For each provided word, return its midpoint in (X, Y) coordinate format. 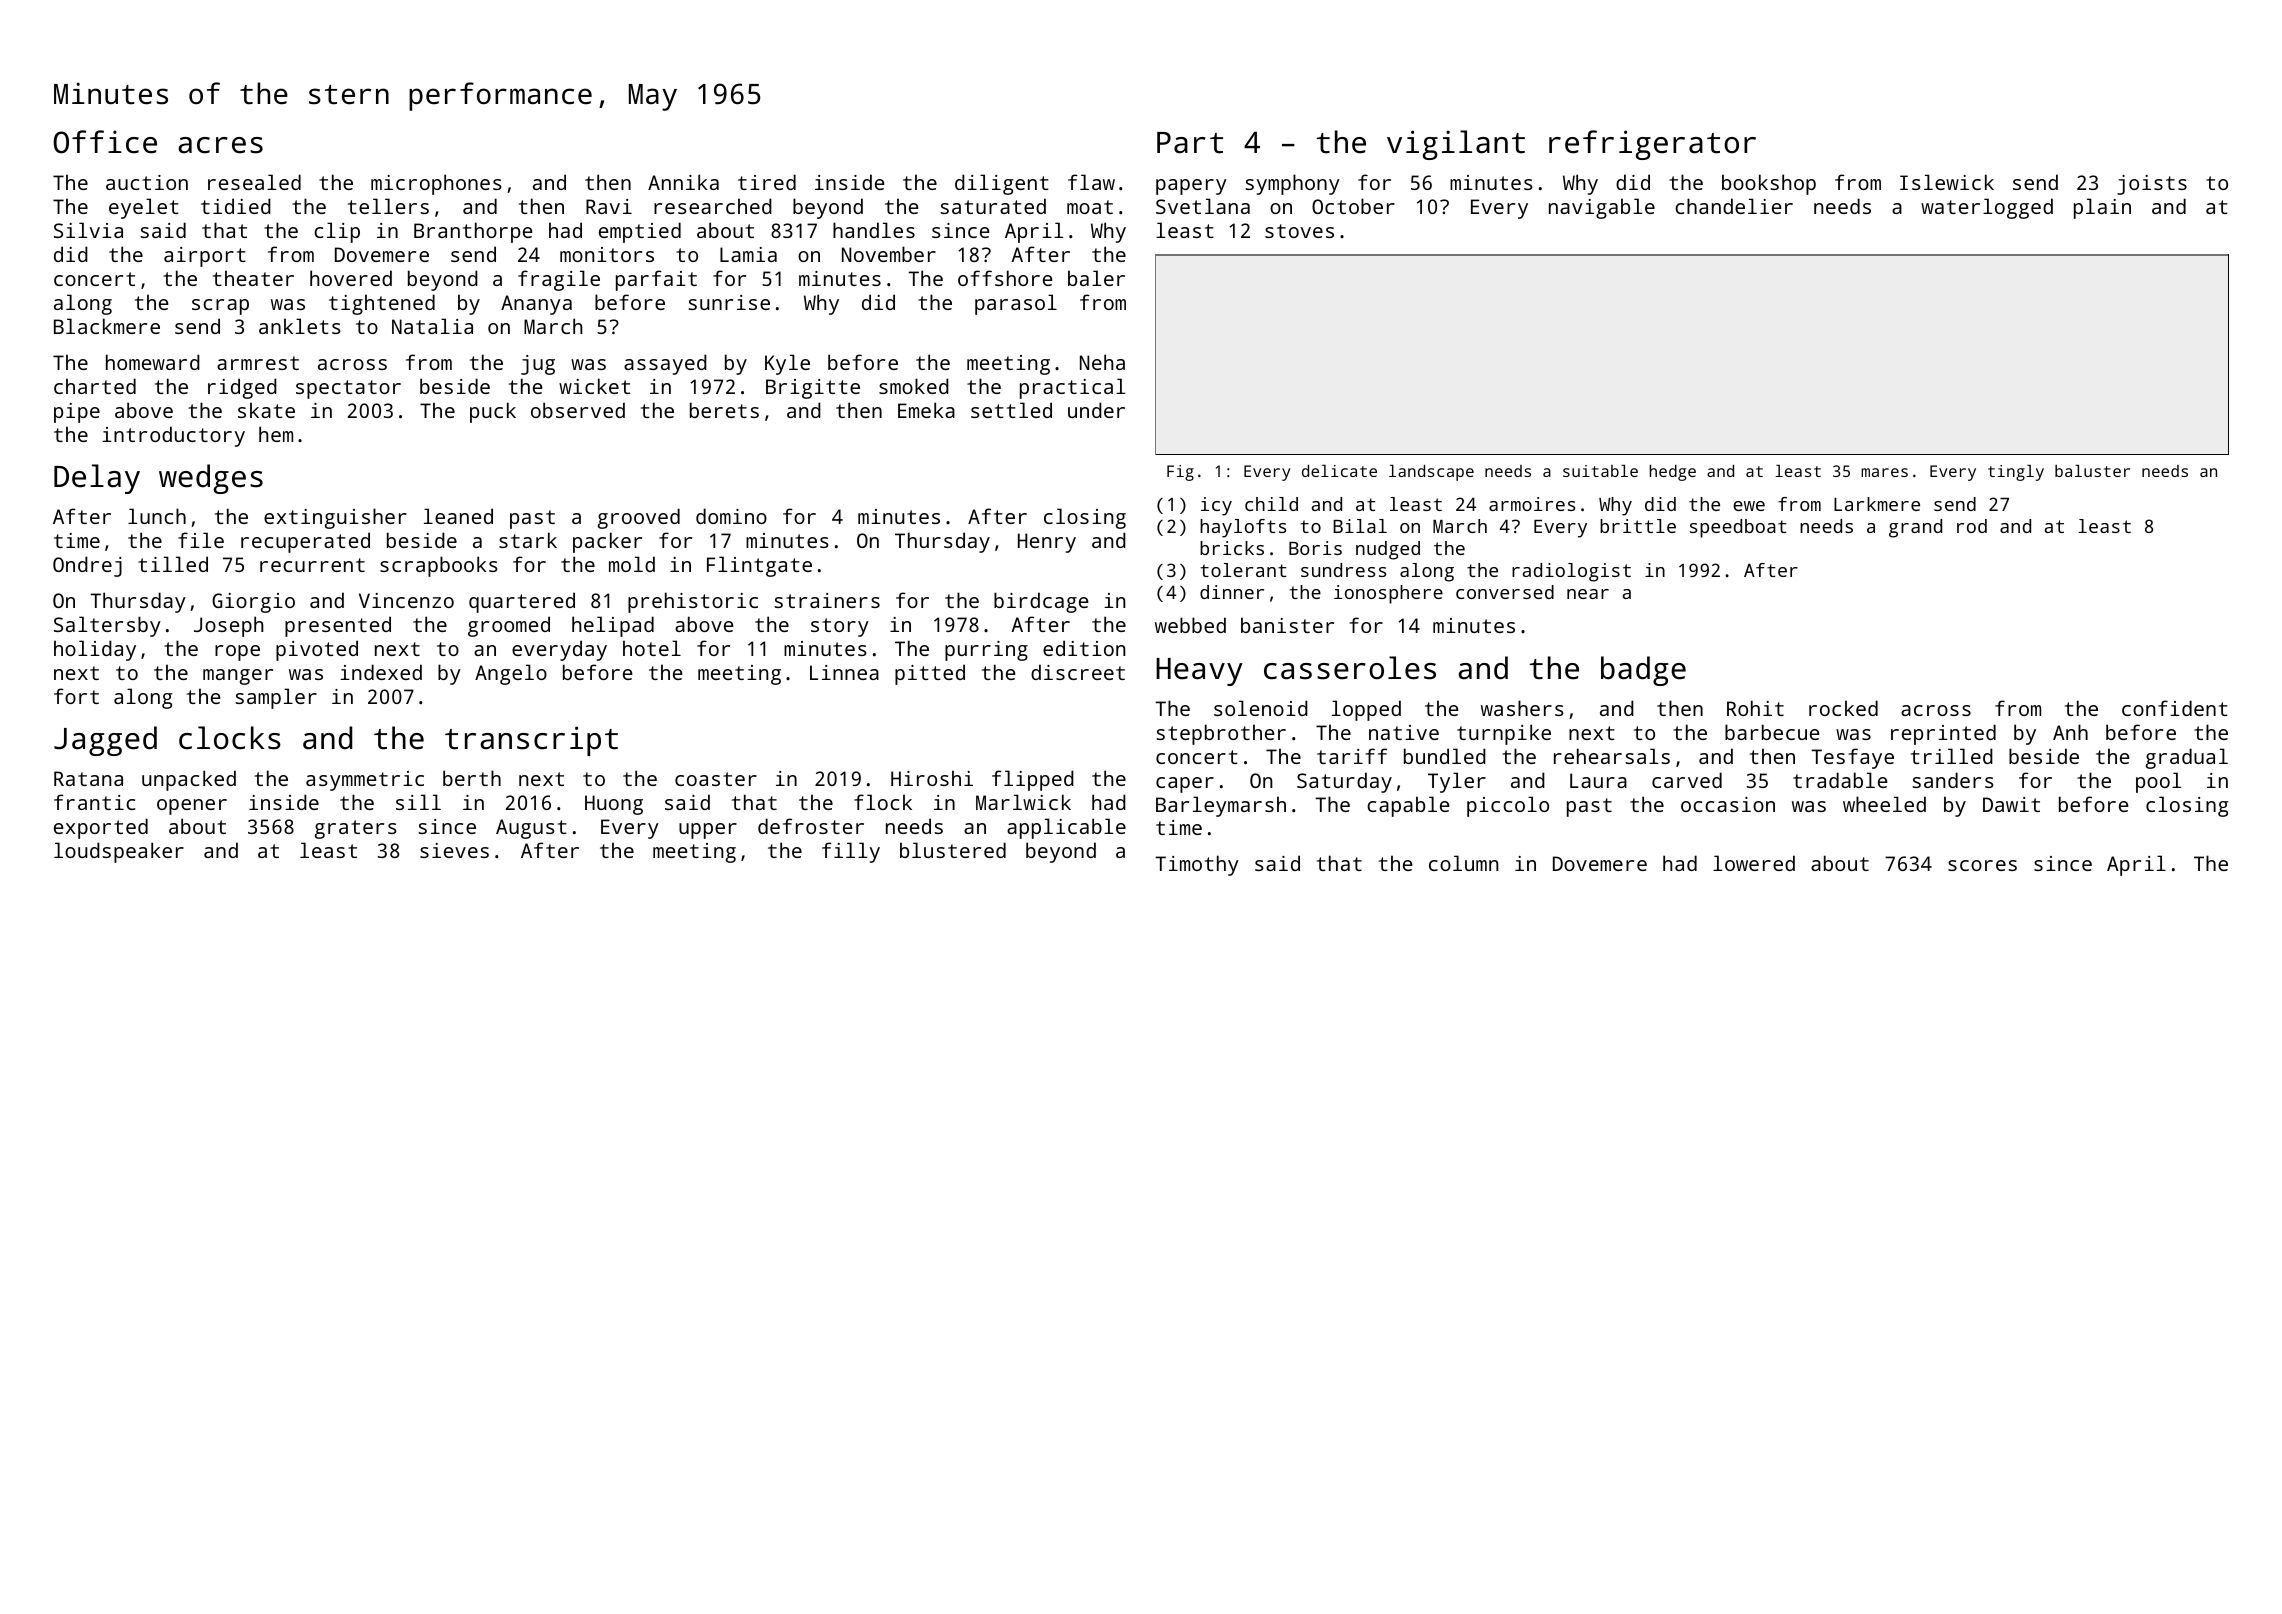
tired (767, 182)
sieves (454, 850)
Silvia (88, 230)
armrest (258, 363)
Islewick (1947, 182)
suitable (1600, 471)
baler (1096, 278)
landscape (1431, 473)
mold (632, 564)
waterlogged (1987, 208)
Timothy (1197, 865)
